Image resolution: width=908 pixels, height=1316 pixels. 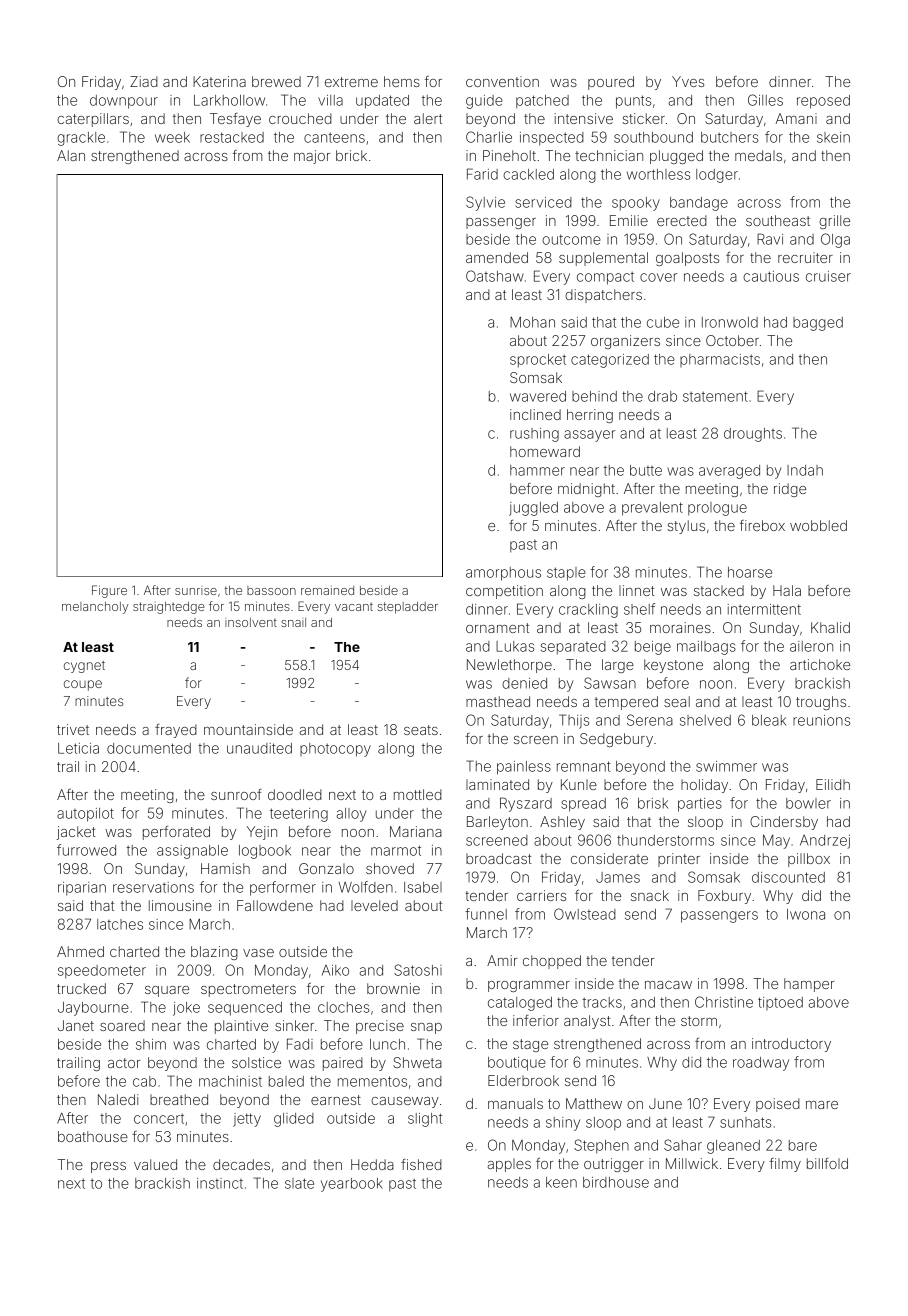 What do you see at coordinates (219, 81) in the document?
I see `Katerina` at bounding box center [219, 81].
